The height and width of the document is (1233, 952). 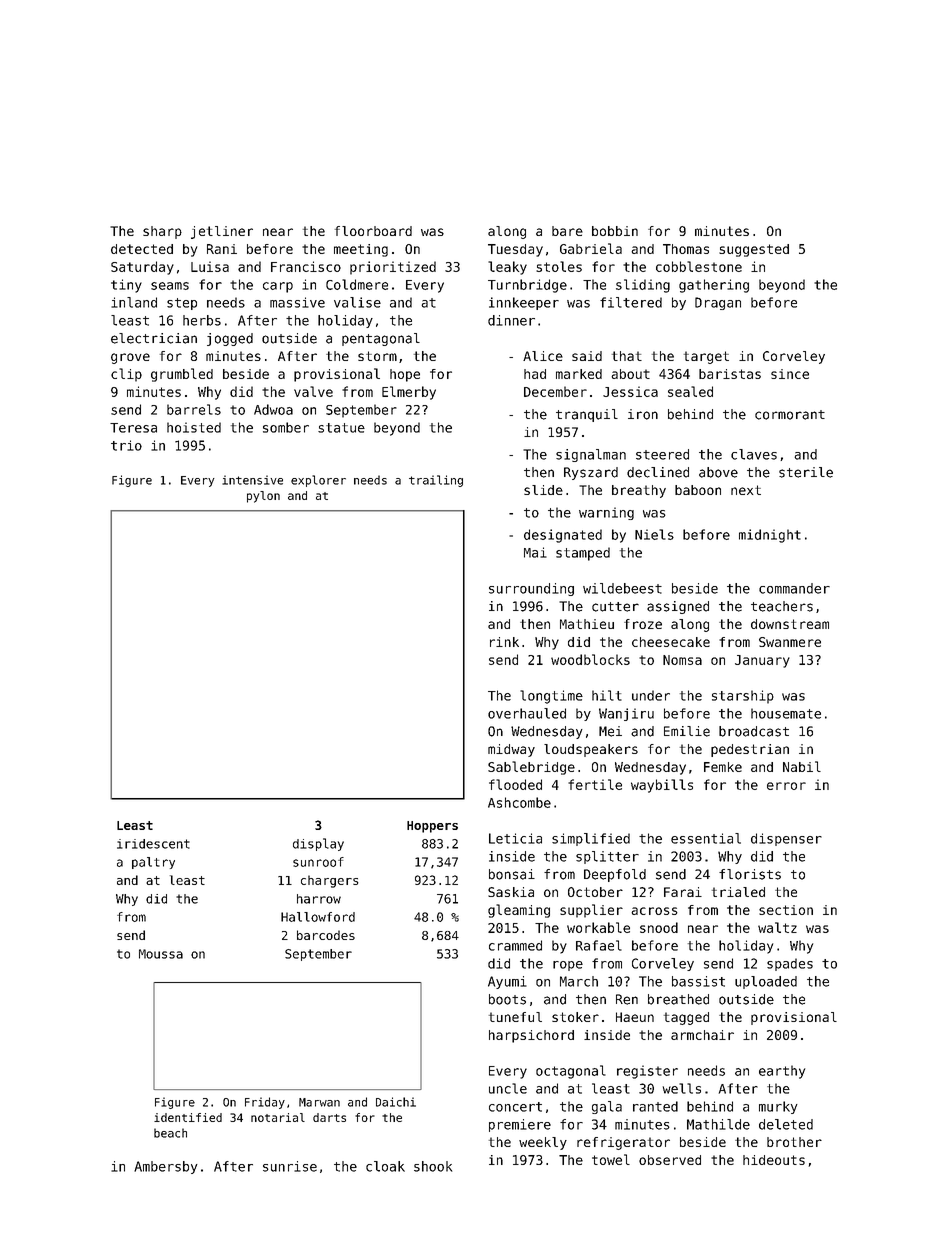 I want to click on iridescent, so click(x=153, y=844).
